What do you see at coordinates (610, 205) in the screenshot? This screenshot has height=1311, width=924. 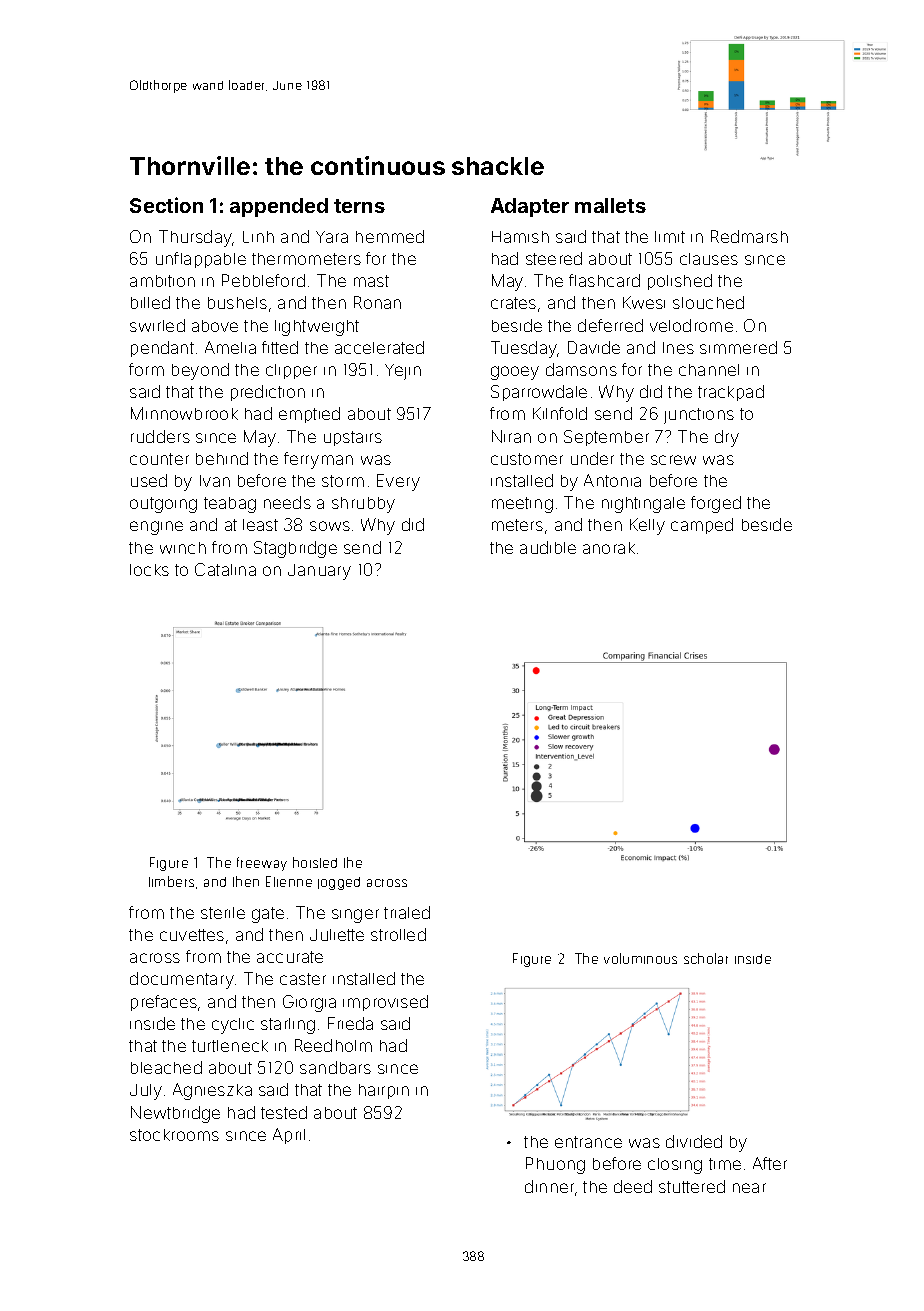 I see `mallets` at bounding box center [610, 205].
